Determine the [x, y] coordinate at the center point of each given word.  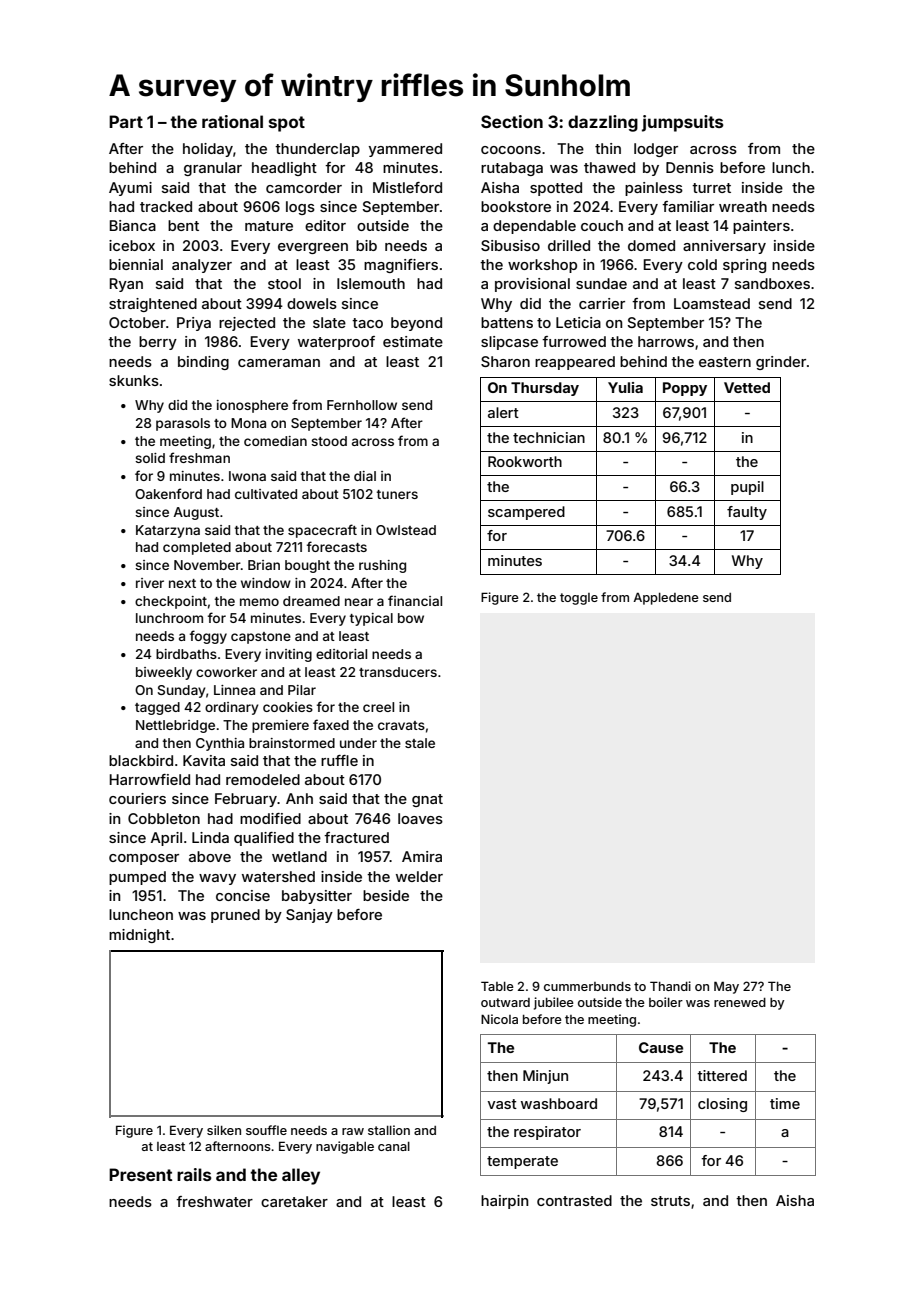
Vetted [747, 387]
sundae [601, 283]
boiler [666, 1002]
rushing [382, 566]
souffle [266, 1130]
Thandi [670, 986]
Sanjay [309, 916]
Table [497, 986]
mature [269, 226]
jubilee [554, 1003]
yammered [405, 150]
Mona [248, 423]
